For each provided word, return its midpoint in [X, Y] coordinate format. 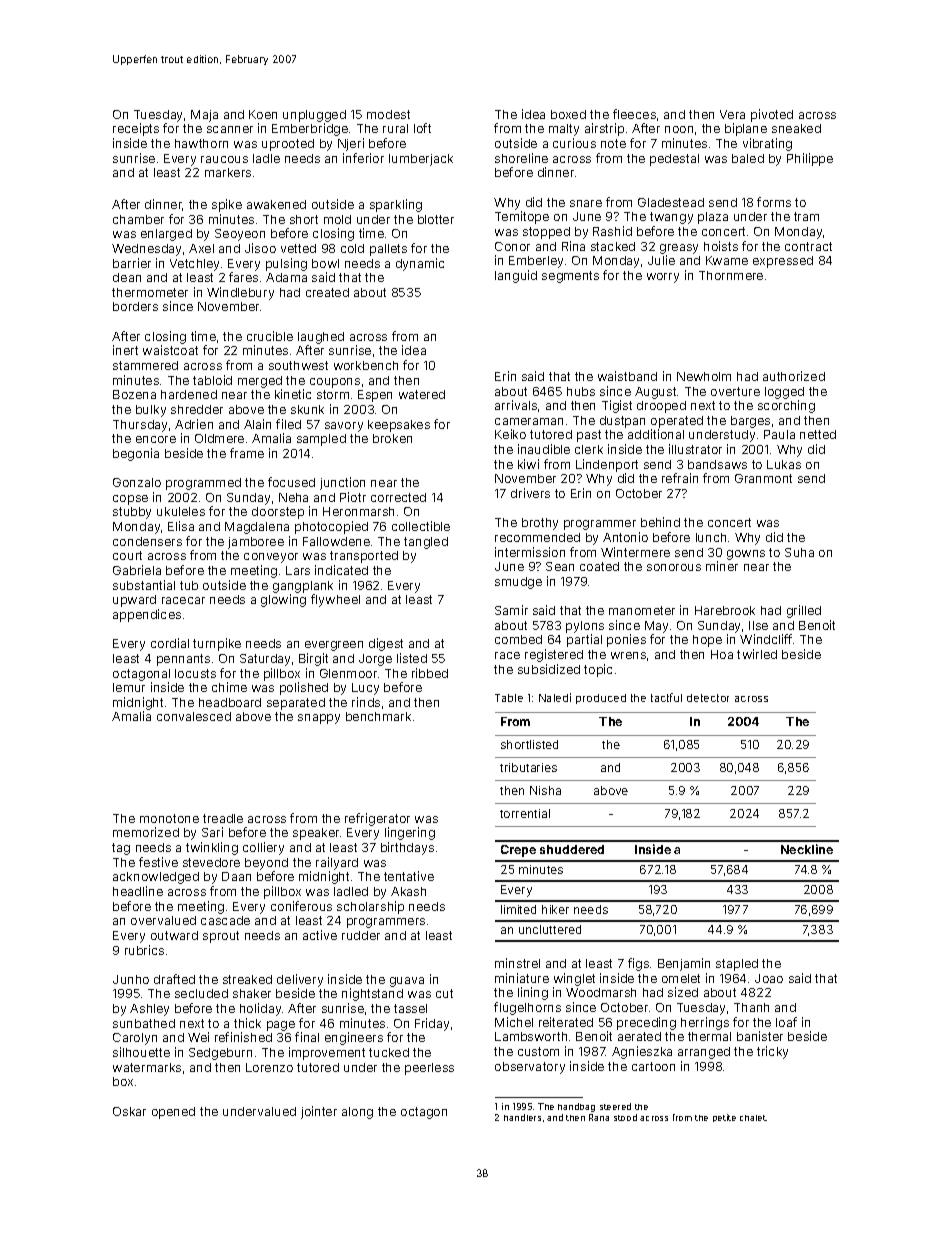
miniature [522, 978]
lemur [129, 687]
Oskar [129, 1111]
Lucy [365, 689]
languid [516, 276]
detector [708, 698]
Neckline [807, 849]
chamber [138, 219]
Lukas [784, 464]
